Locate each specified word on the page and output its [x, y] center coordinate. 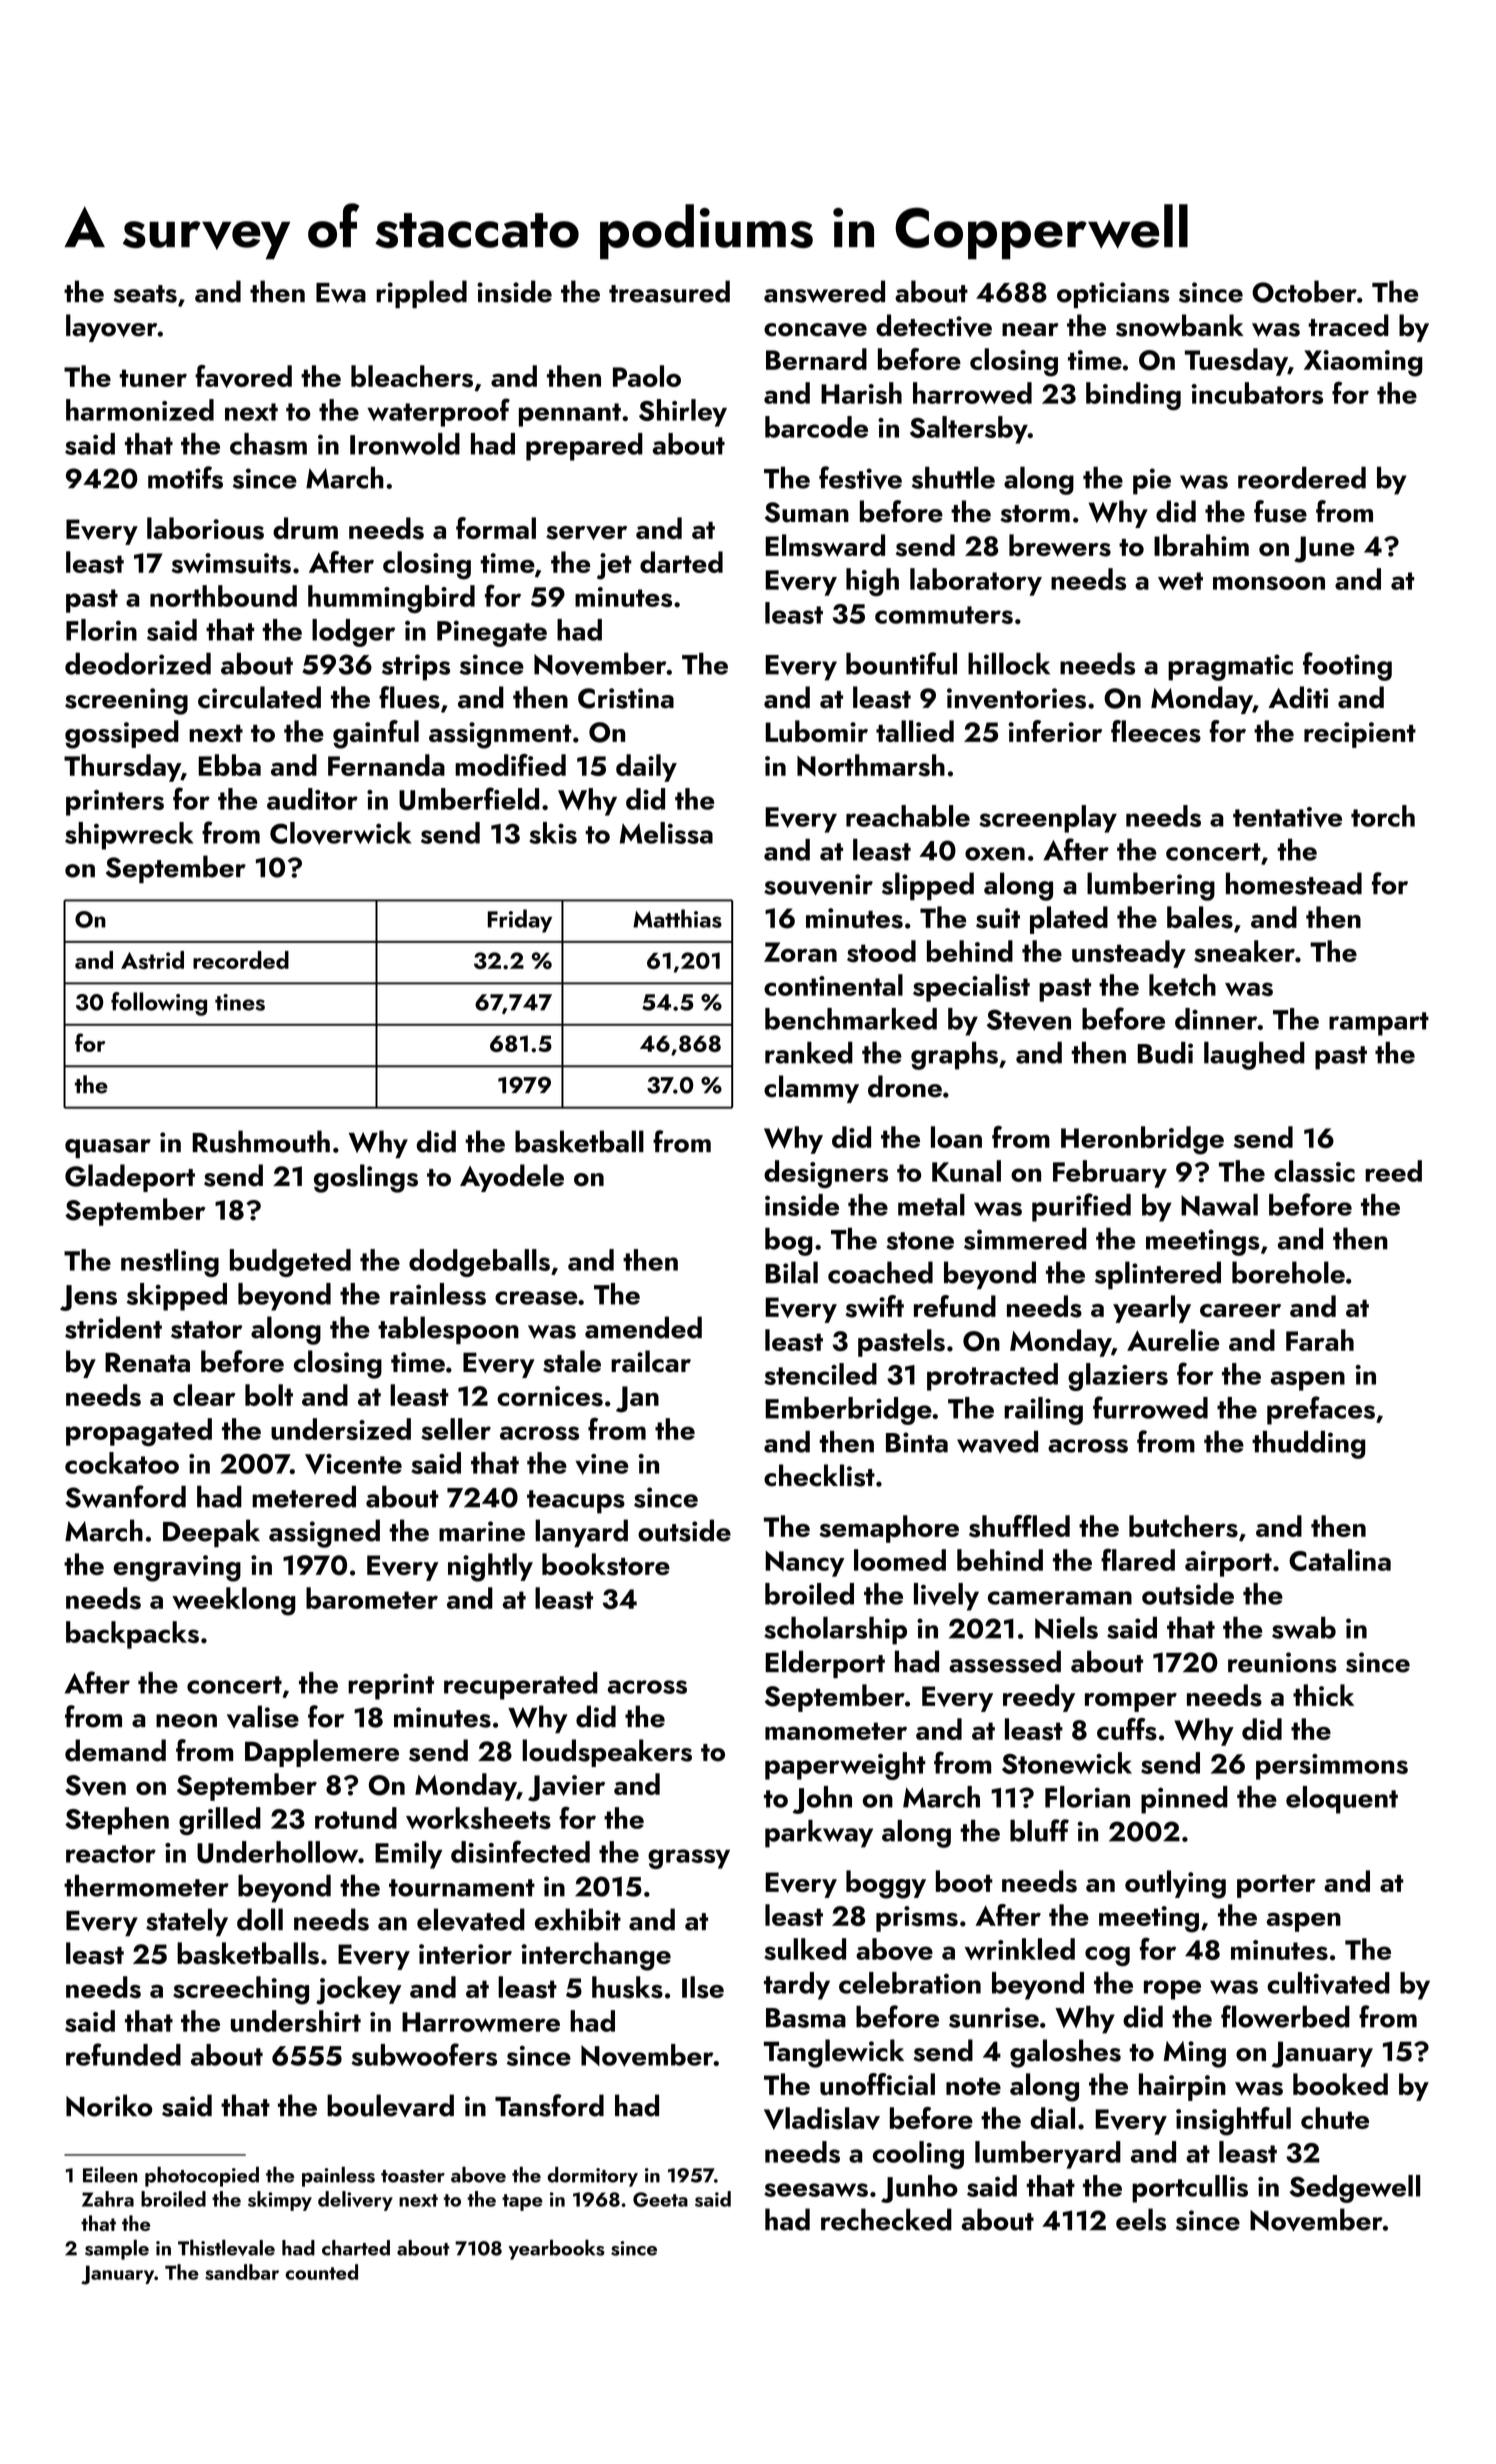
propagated [139, 1432]
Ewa [341, 293]
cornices [550, 1396]
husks [627, 1987]
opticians [1113, 295]
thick [1323, 1695]
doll [260, 1919]
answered [824, 291]
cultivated [1328, 1983]
